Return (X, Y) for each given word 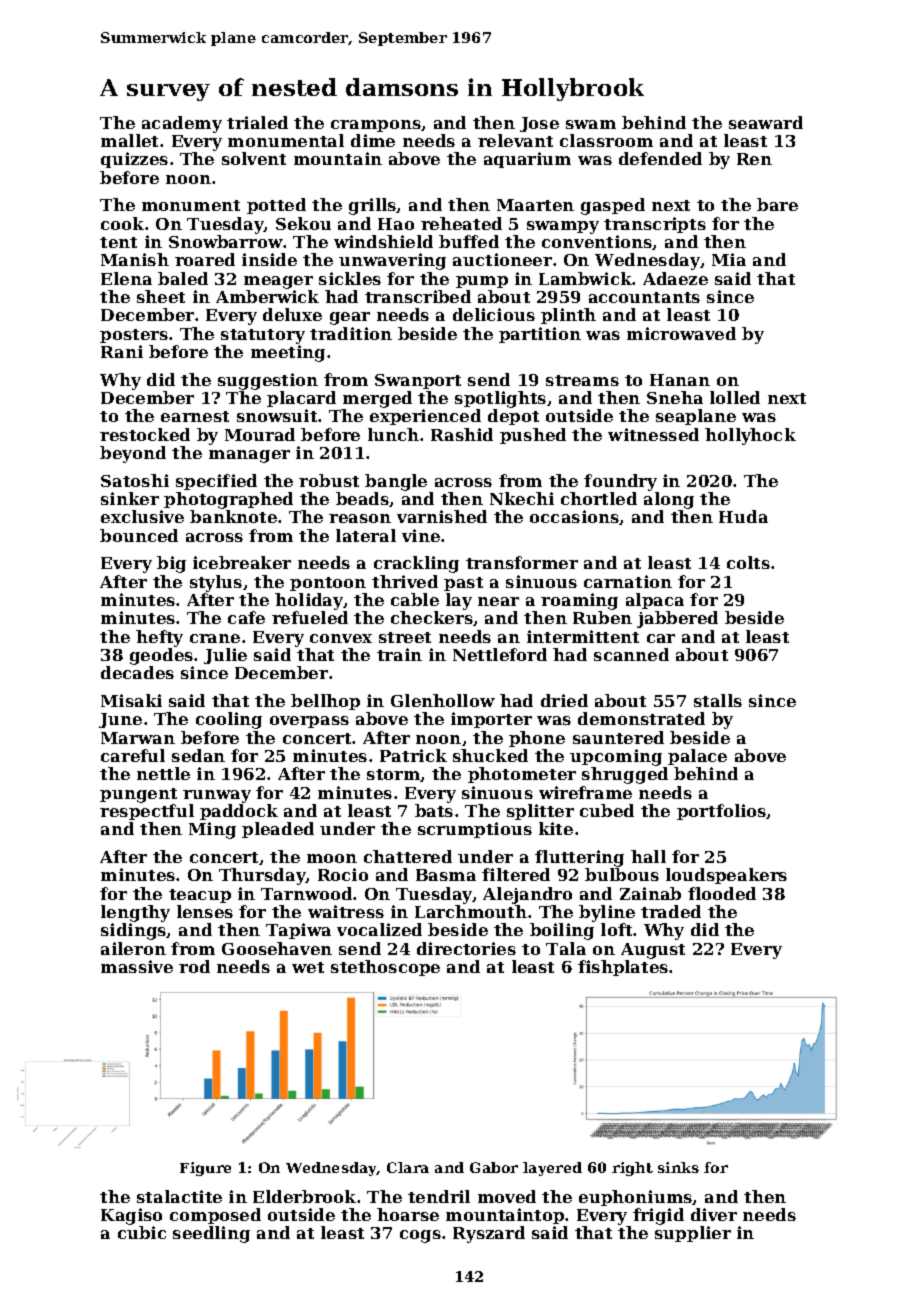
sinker (130, 498)
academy (182, 124)
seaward (766, 122)
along (669, 500)
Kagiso (131, 1216)
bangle (396, 482)
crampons (376, 126)
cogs (420, 1236)
